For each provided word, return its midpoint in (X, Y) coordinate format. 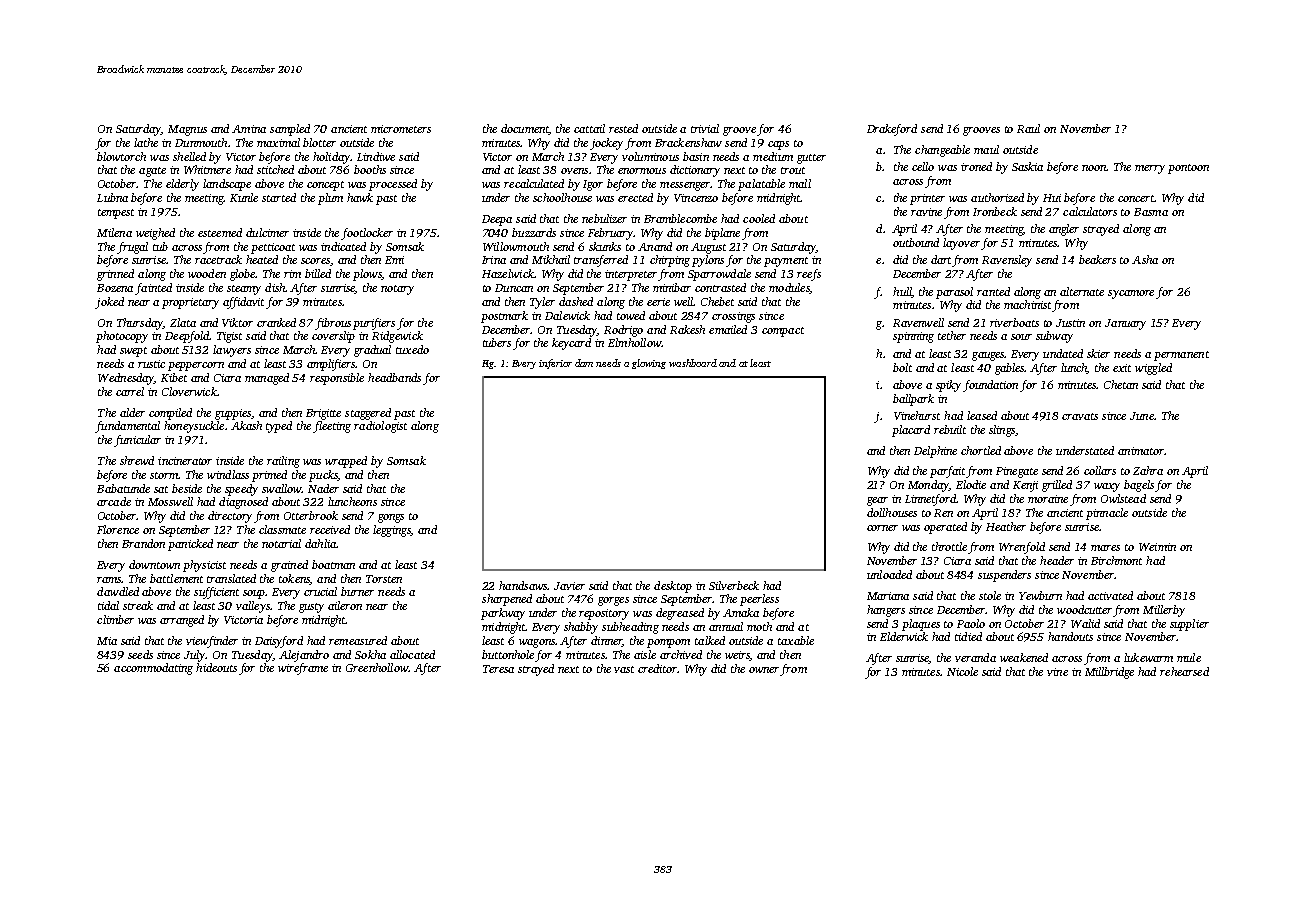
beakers (1097, 259)
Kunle (244, 197)
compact (783, 332)
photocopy (122, 337)
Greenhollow (377, 667)
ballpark (913, 400)
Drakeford (892, 130)
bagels (1139, 486)
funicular (137, 441)
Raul (1028, 128)
